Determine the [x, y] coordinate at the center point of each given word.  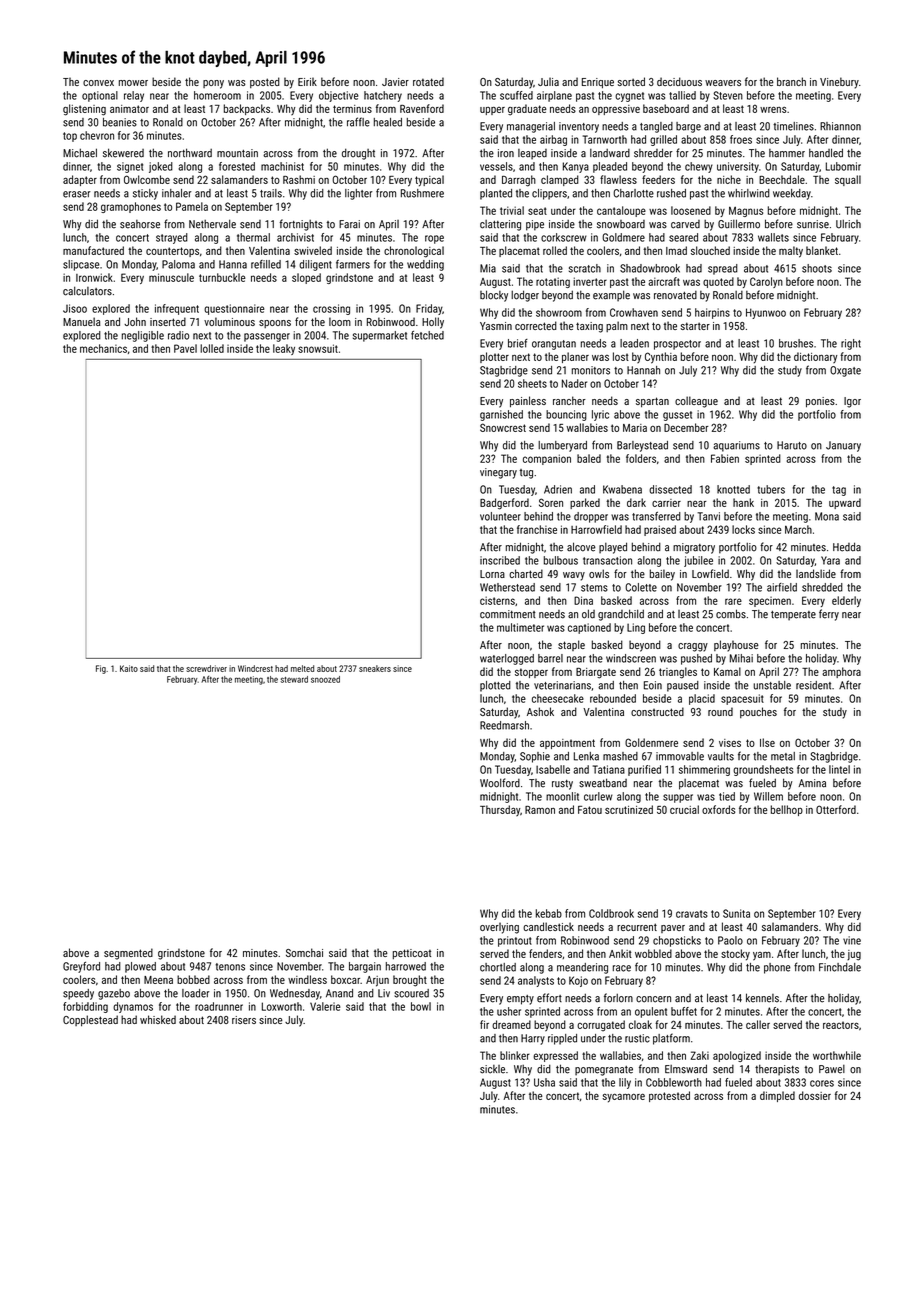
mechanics [103, 348]
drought [358, 154]
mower [133, 83]
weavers [723, 83]
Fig [101, 669]
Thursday [500, 810]
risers [244, 1020]
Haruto [792, 445]
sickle [492, 1069]
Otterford [836, 809]
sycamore [623, 1098]
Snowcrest [503, 427]
